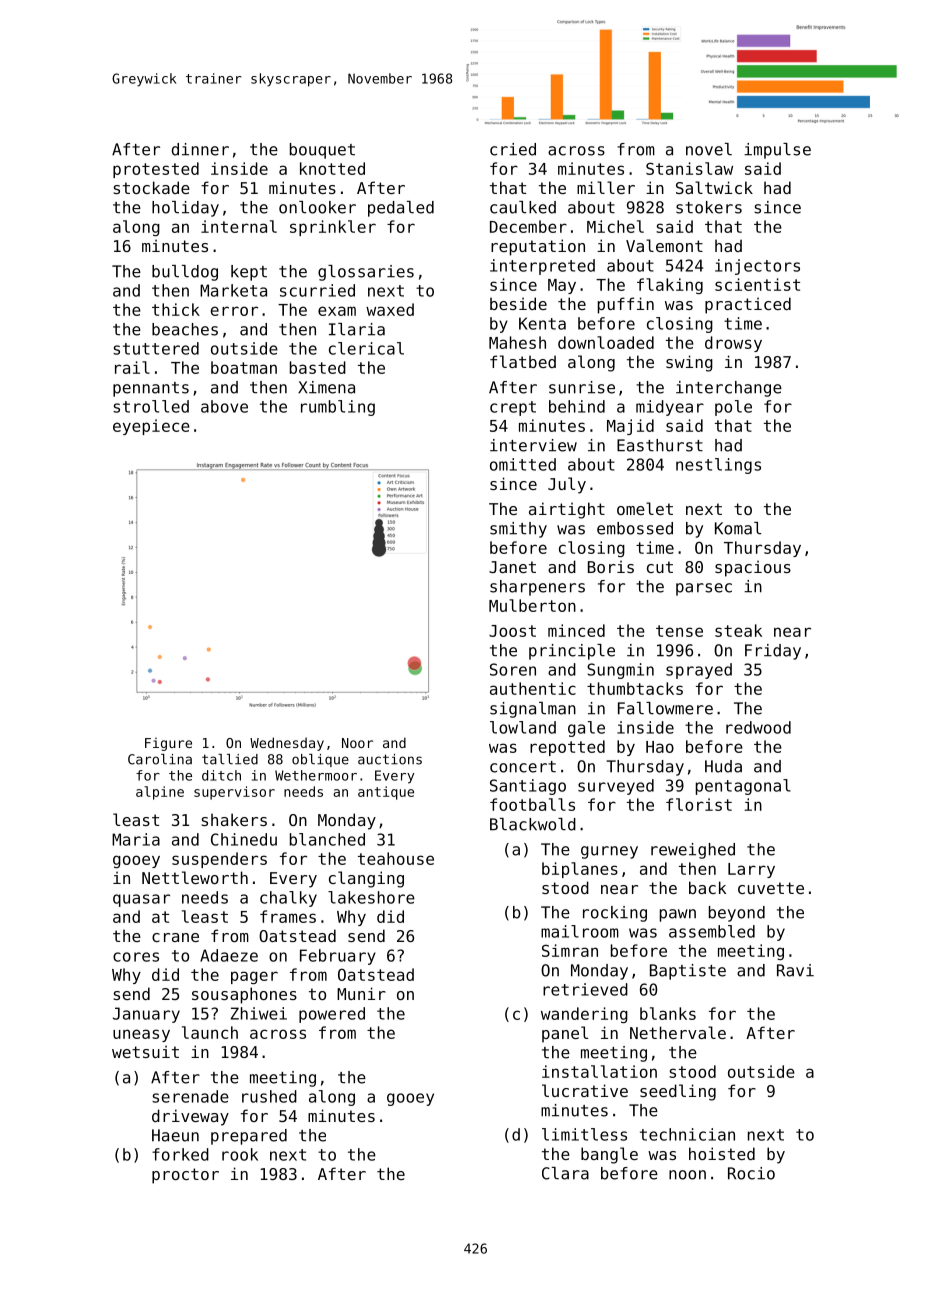 Image resolution: width=927 pixels, height=1316 pixels. What do you see at coordinates (542, 267) in the page?
I see `interpreted` at bounding box center [542, 267].
